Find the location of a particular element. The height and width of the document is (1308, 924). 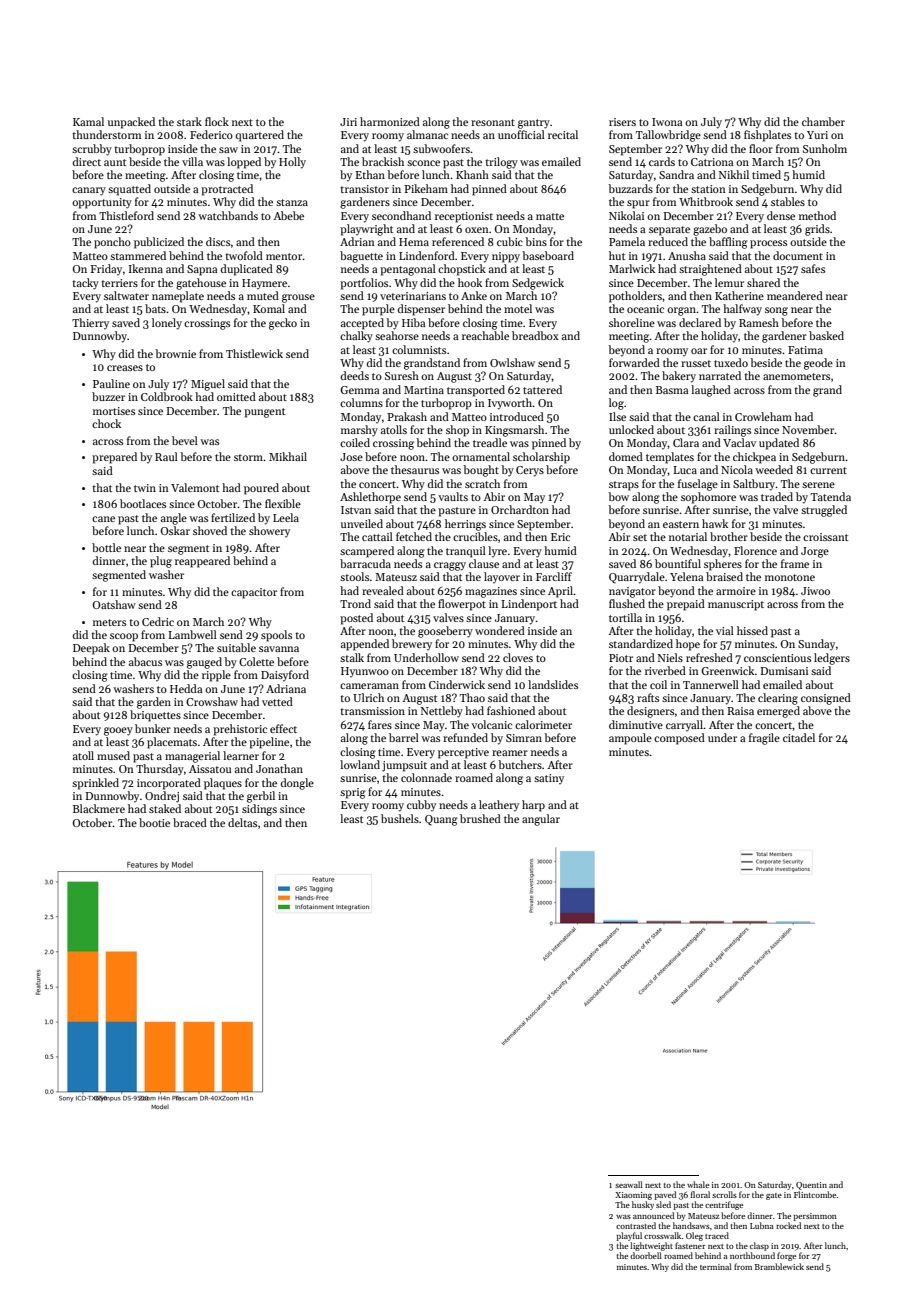

Miguel is located at coordinates (208, 385).
